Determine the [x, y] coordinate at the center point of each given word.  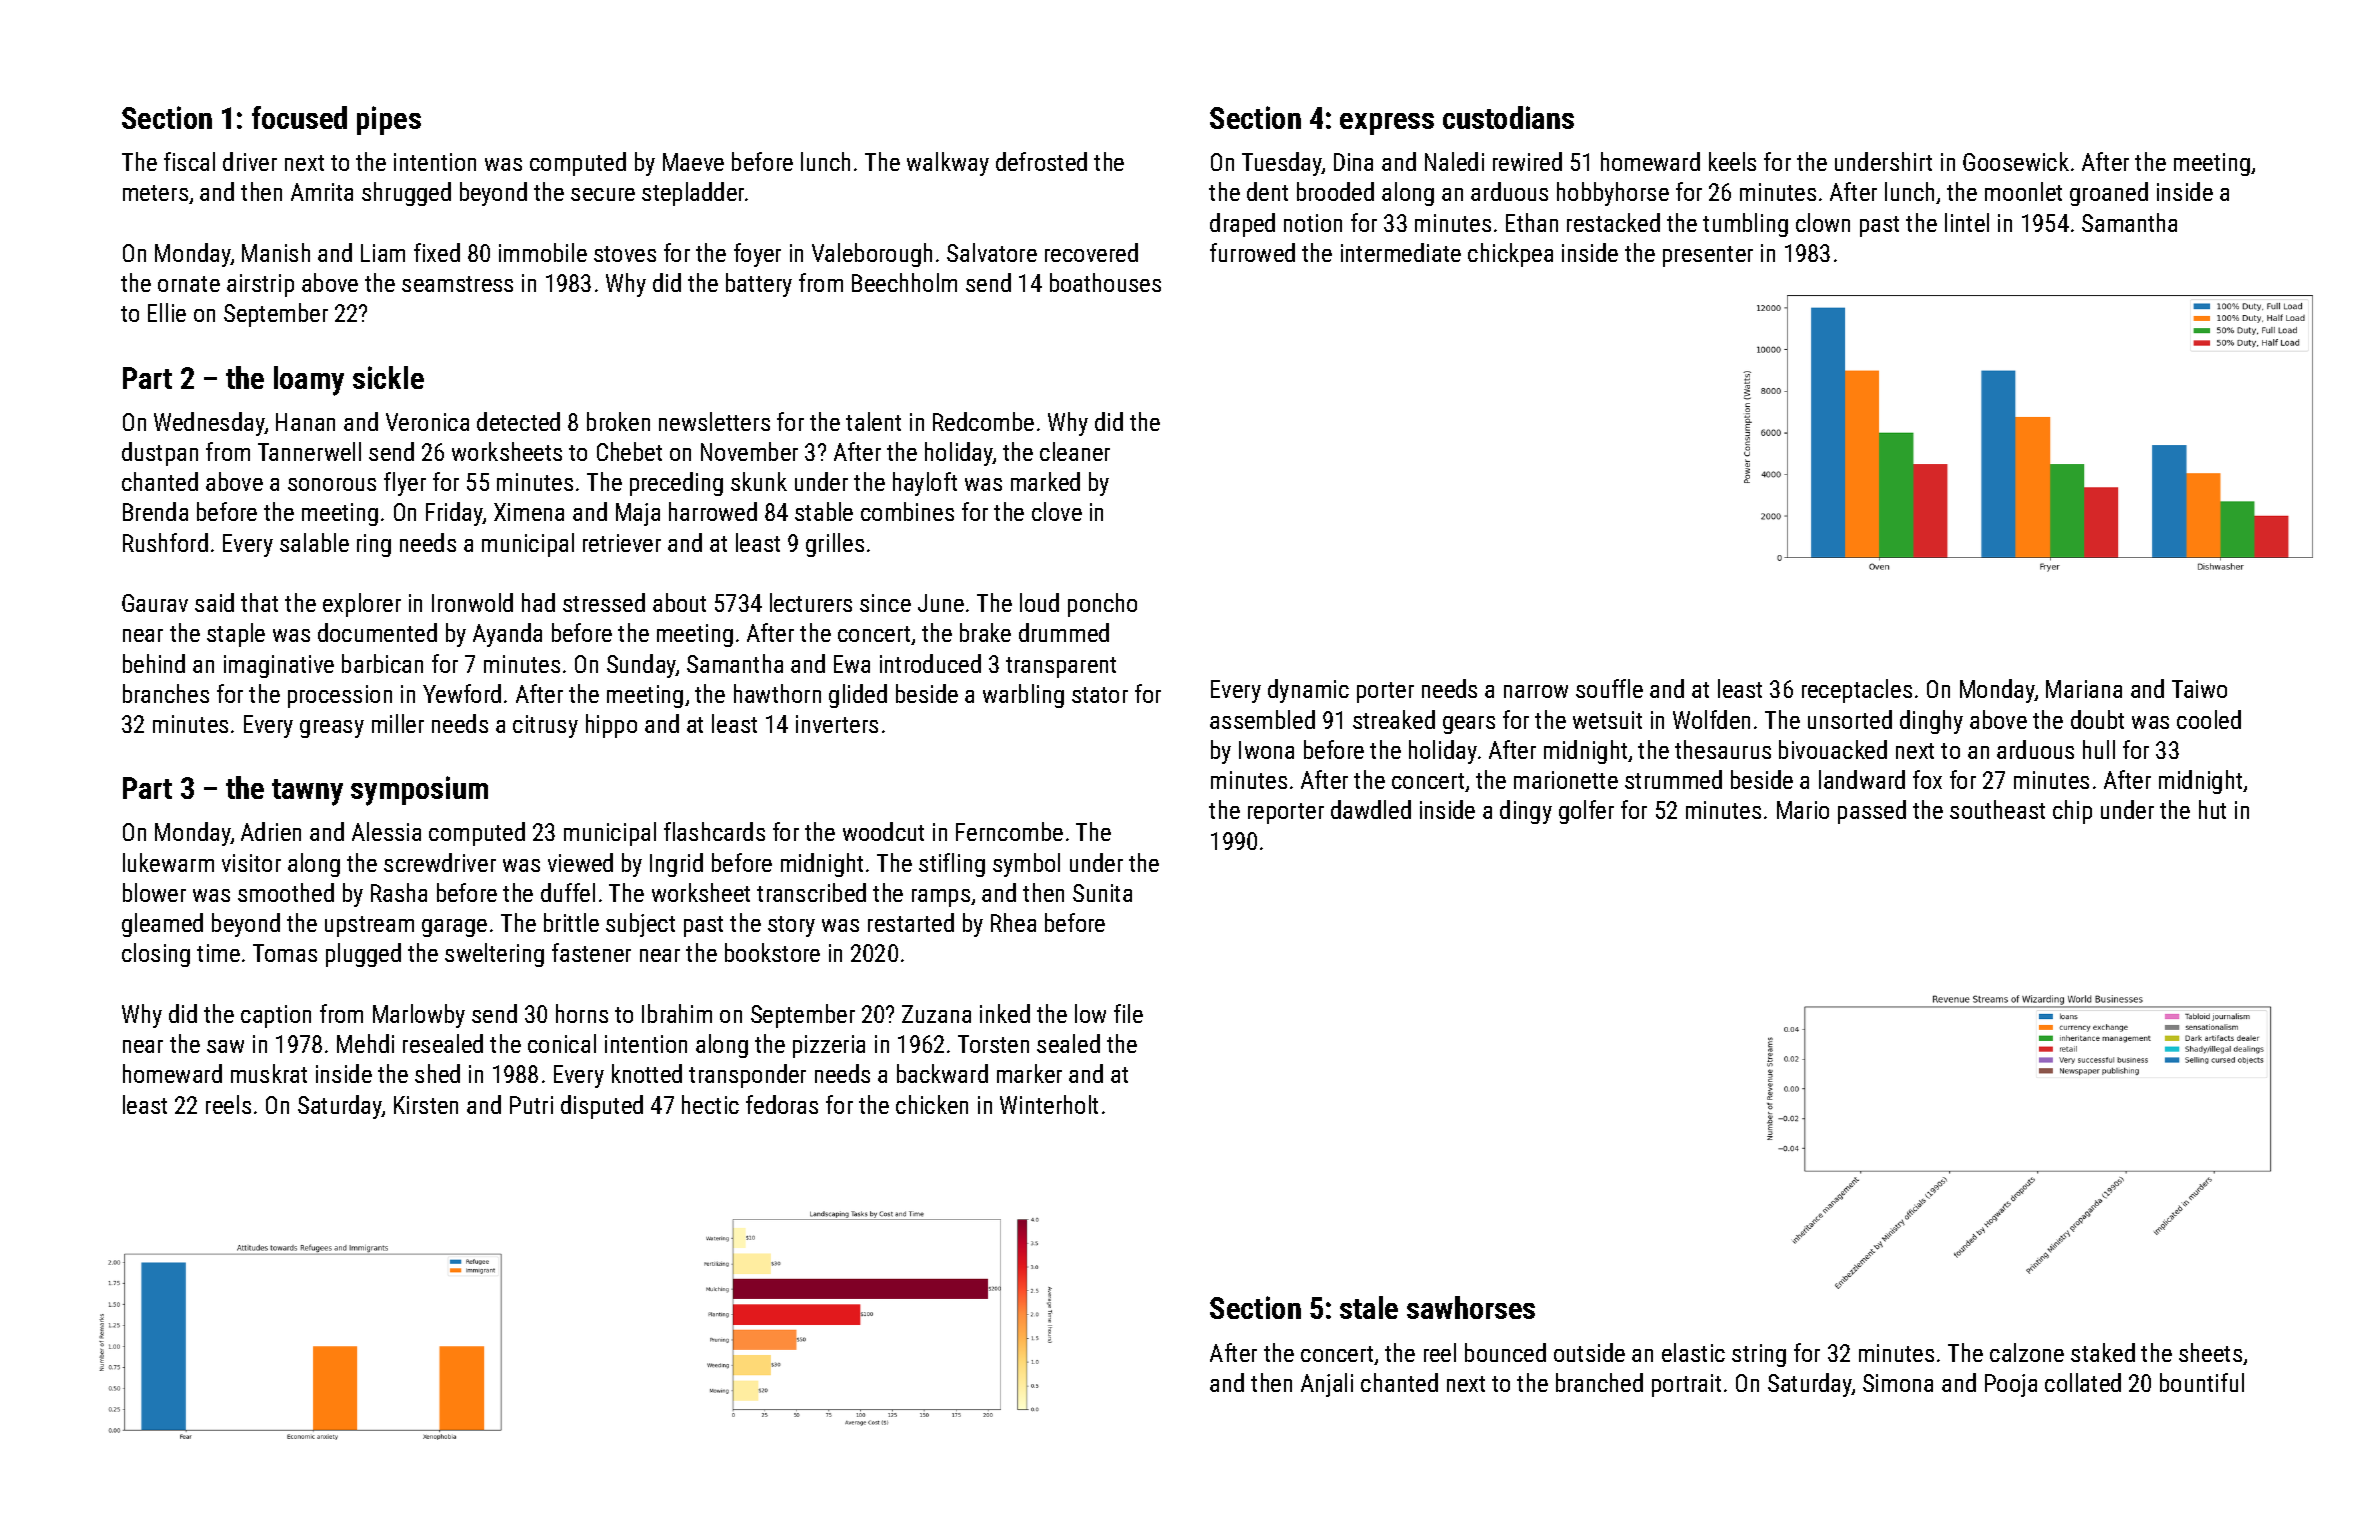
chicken [932, 1104]
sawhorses [1471, 1307]
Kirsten [426, 1105]
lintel [1967, 222]
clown [1823, 222]
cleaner [1075, 451]
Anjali [1327, 1385]
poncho [1102, 605]
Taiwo [2199, 689]
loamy [309, 381]
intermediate [1401, 252]
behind [154, 663]
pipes [389, 120]
